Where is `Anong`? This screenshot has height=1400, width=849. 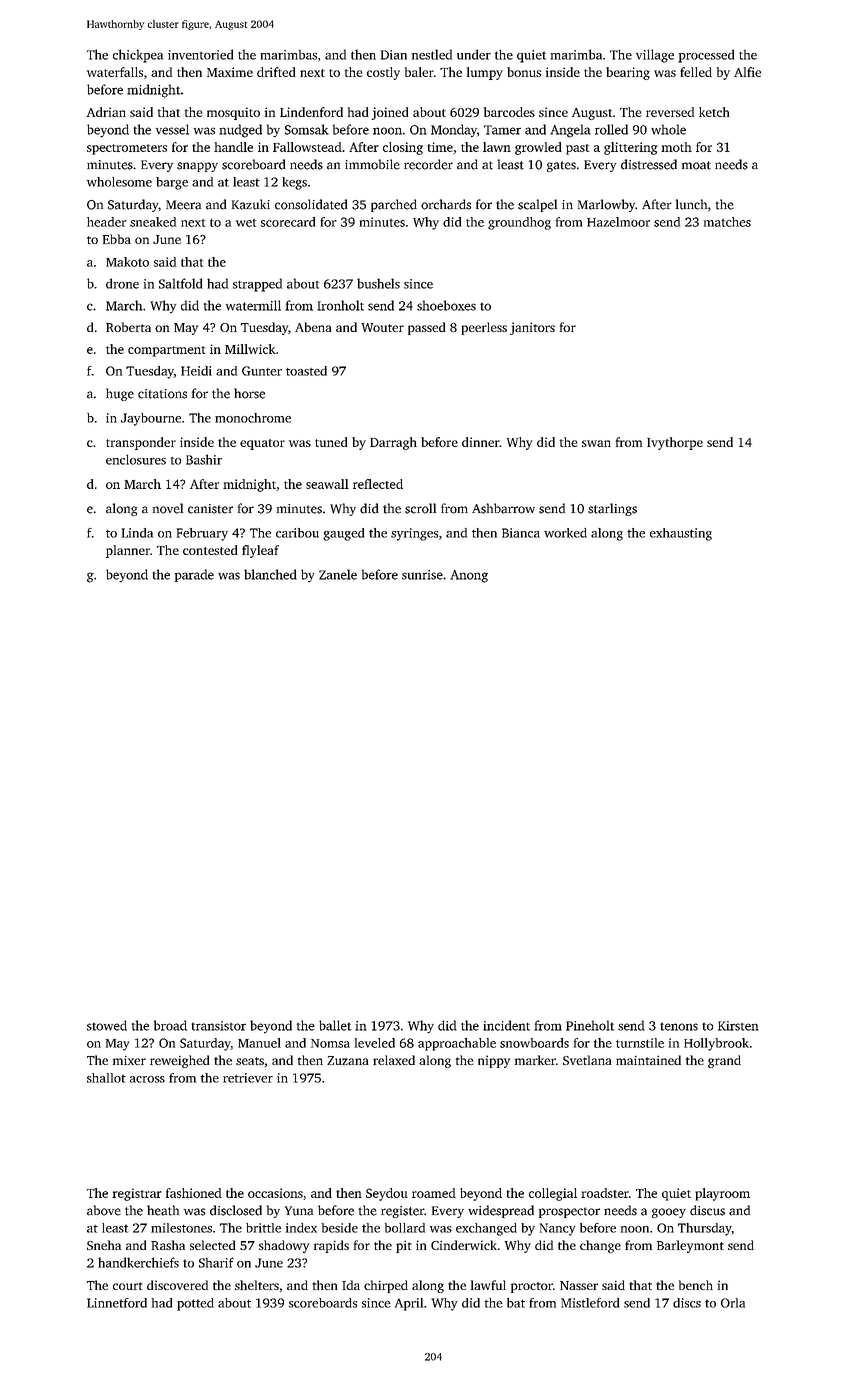 Anong is located at coordinates (469, 576).
